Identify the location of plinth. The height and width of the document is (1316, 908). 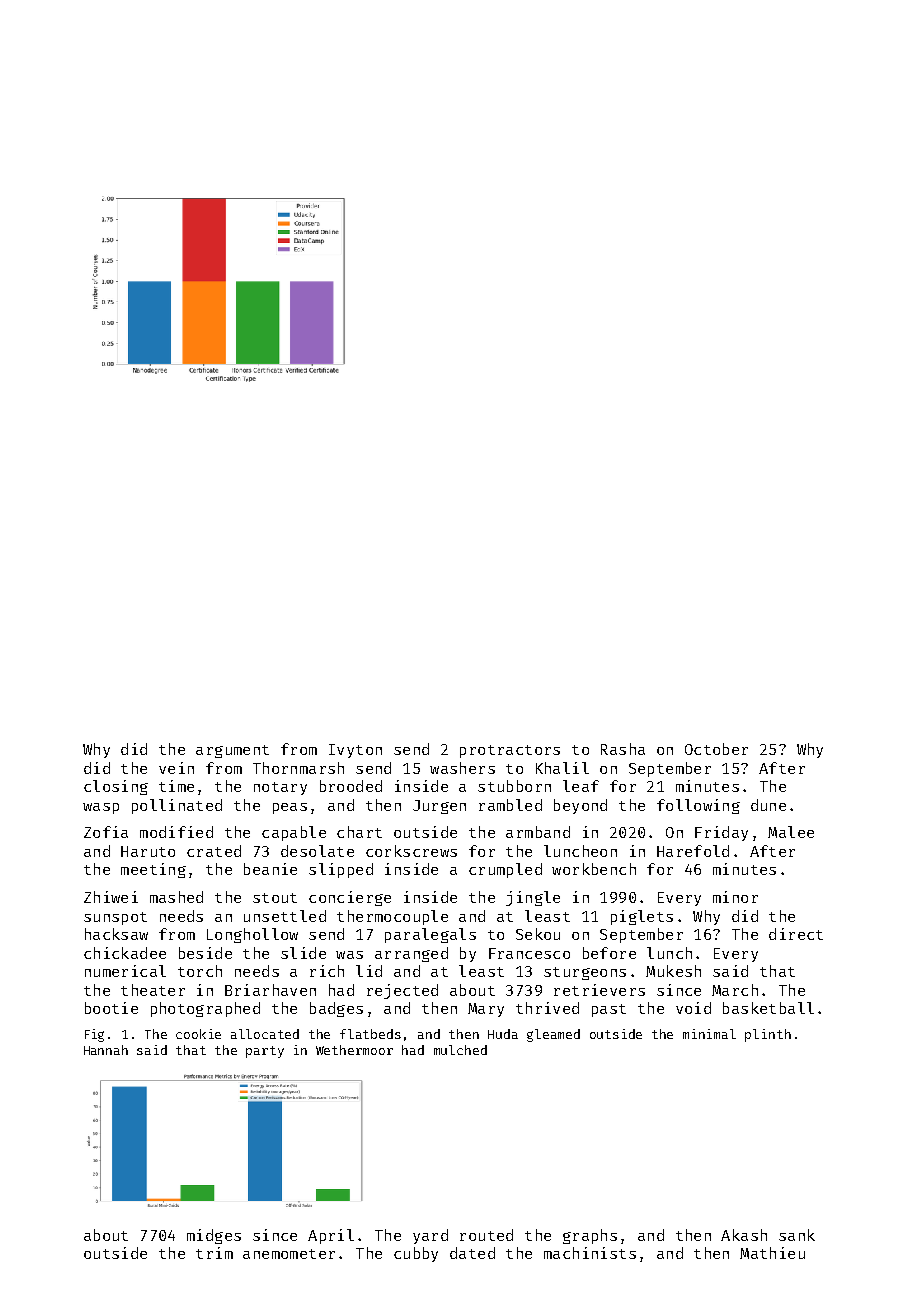
(768, 1035).
